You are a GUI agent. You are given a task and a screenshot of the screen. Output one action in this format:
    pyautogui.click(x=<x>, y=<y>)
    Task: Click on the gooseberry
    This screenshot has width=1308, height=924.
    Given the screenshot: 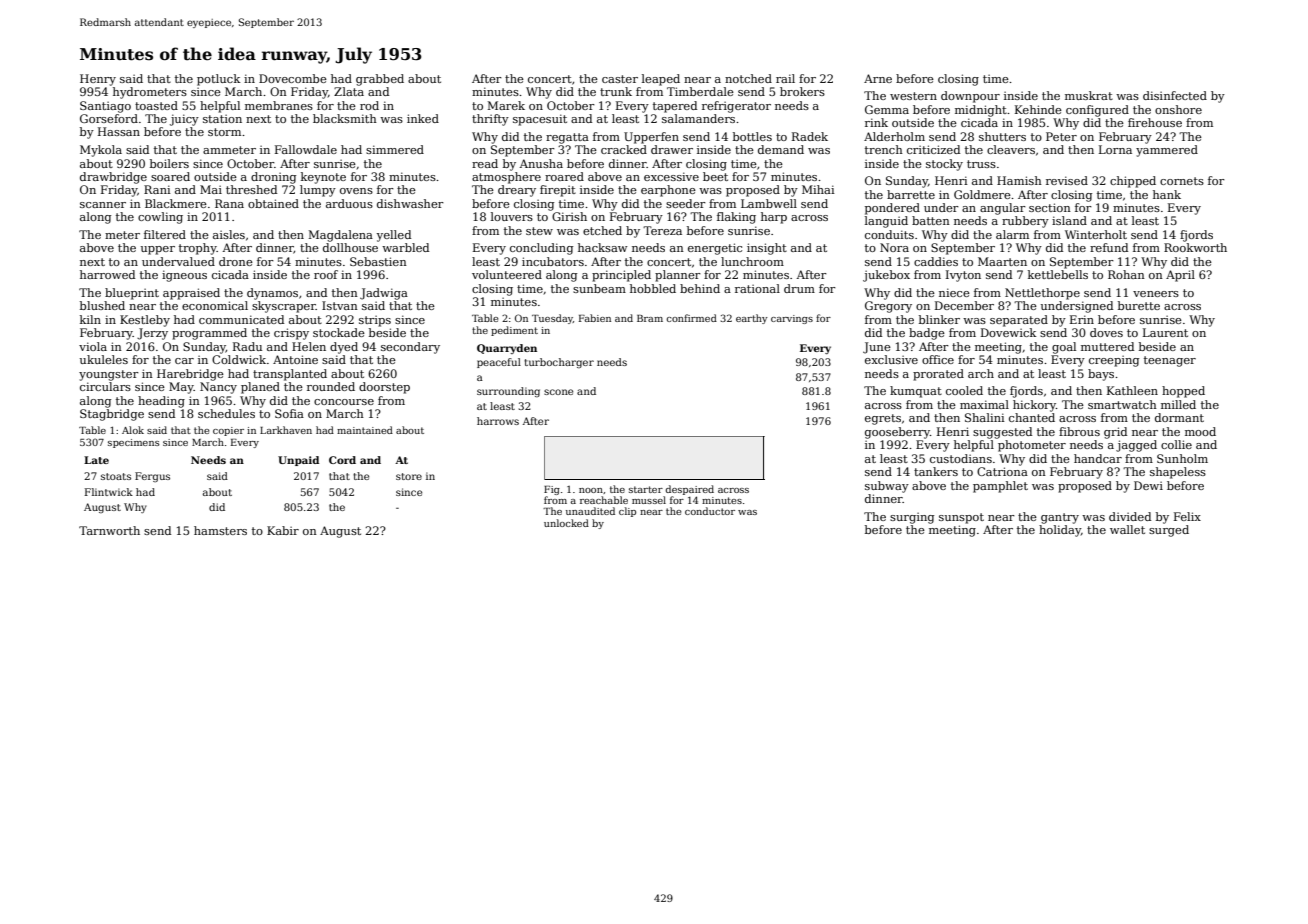 What is the action you would take?
    pyautogui.click(x=897, y=433)
